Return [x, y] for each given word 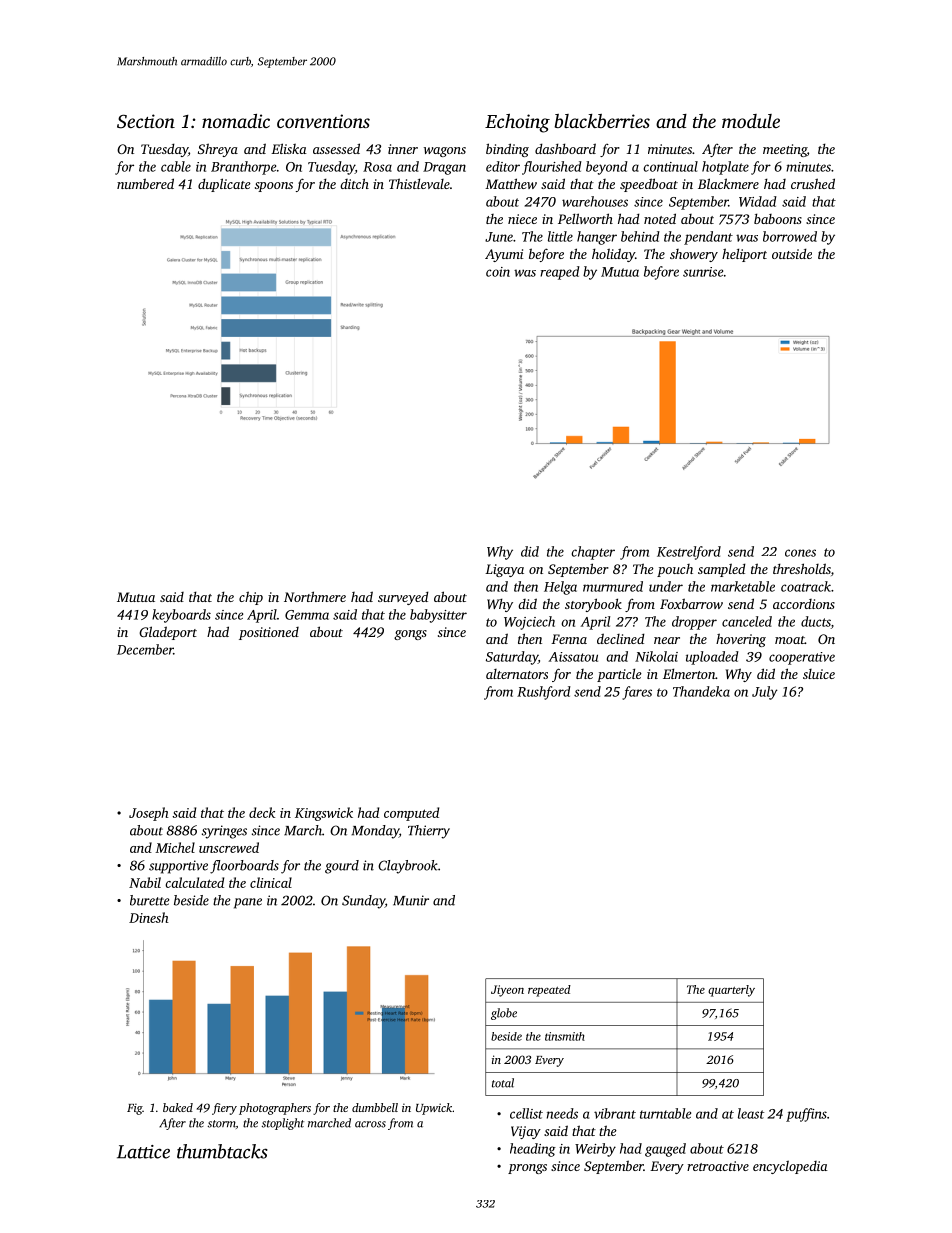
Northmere [315, 596]
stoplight [283, 1124]
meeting [785, 150]
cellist [526, 1113]
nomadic [236, 121]
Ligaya [504, 570]
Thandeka [701, 691]
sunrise [703, 272]
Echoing [517, 123]
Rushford [544, 693]
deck [262, 812]
